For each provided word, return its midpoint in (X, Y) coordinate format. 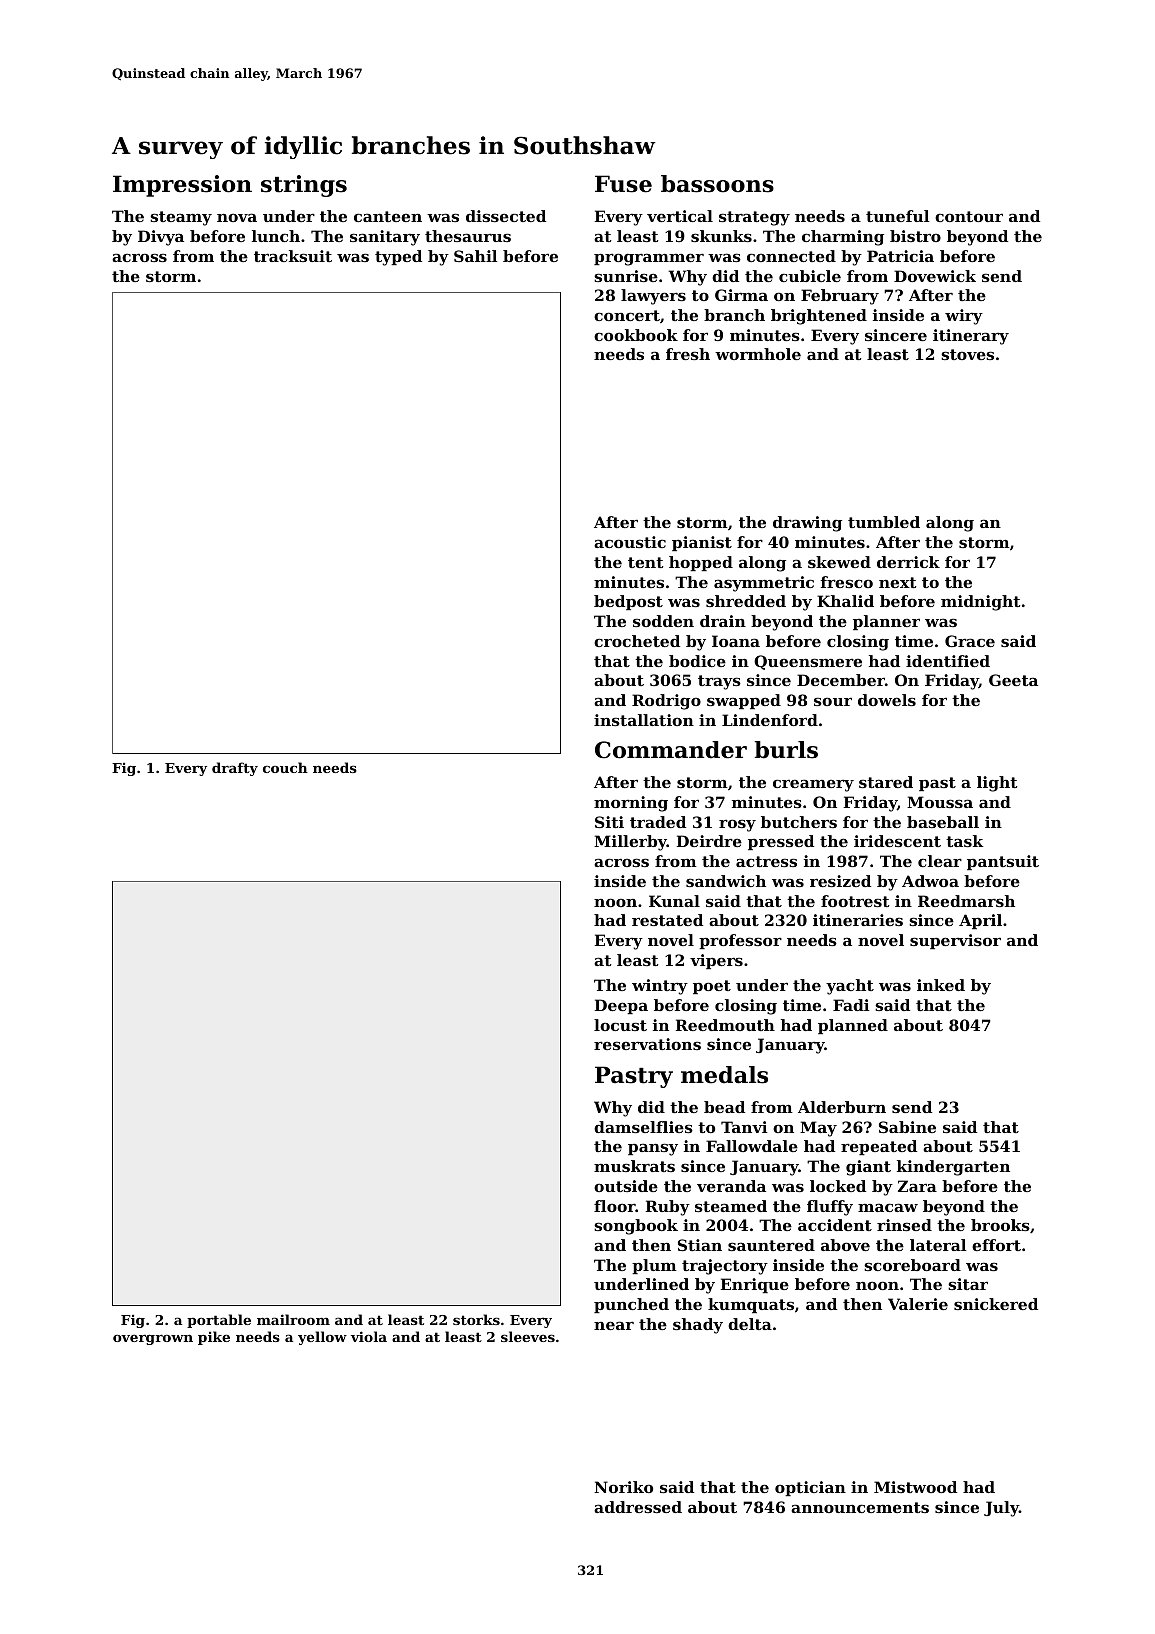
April (980, 921)
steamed (731, 1206)
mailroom (293, 1319)
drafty (235, 769)
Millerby (630, 843)
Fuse (623, 184)
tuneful (897, 216)
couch (285, 767)
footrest (855, 901)
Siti (609, 822)
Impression (182, 186)
